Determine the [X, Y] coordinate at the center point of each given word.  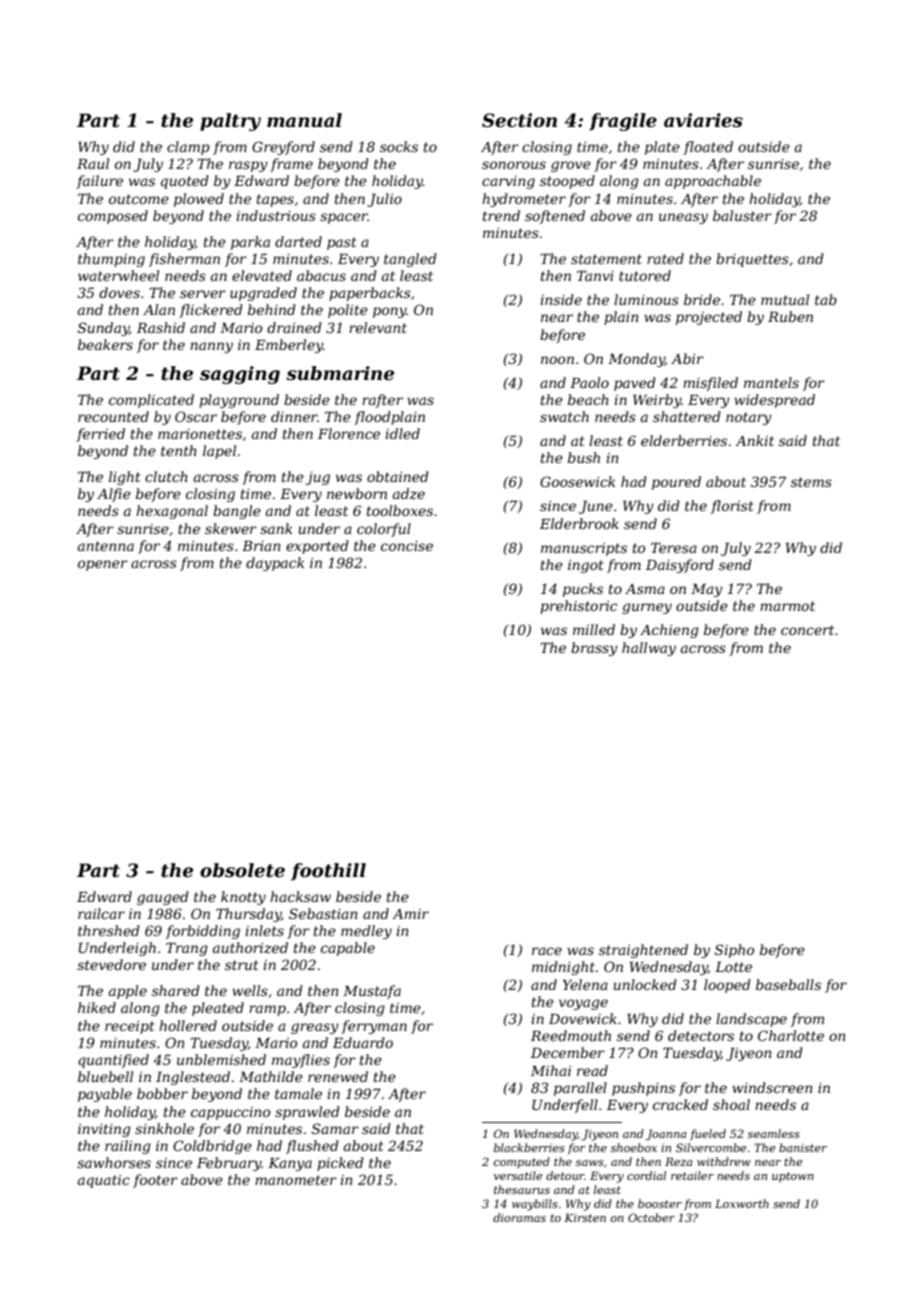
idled [402, 433]
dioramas [519, 1217]
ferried [100, 435]
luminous [646, 299]
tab [826, 299]
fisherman [184, 260]
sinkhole [164, 1128]
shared [176, 990]
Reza [679, 1161]
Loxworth [742, 1203]
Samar [335, 1128]
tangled [410, 260]
